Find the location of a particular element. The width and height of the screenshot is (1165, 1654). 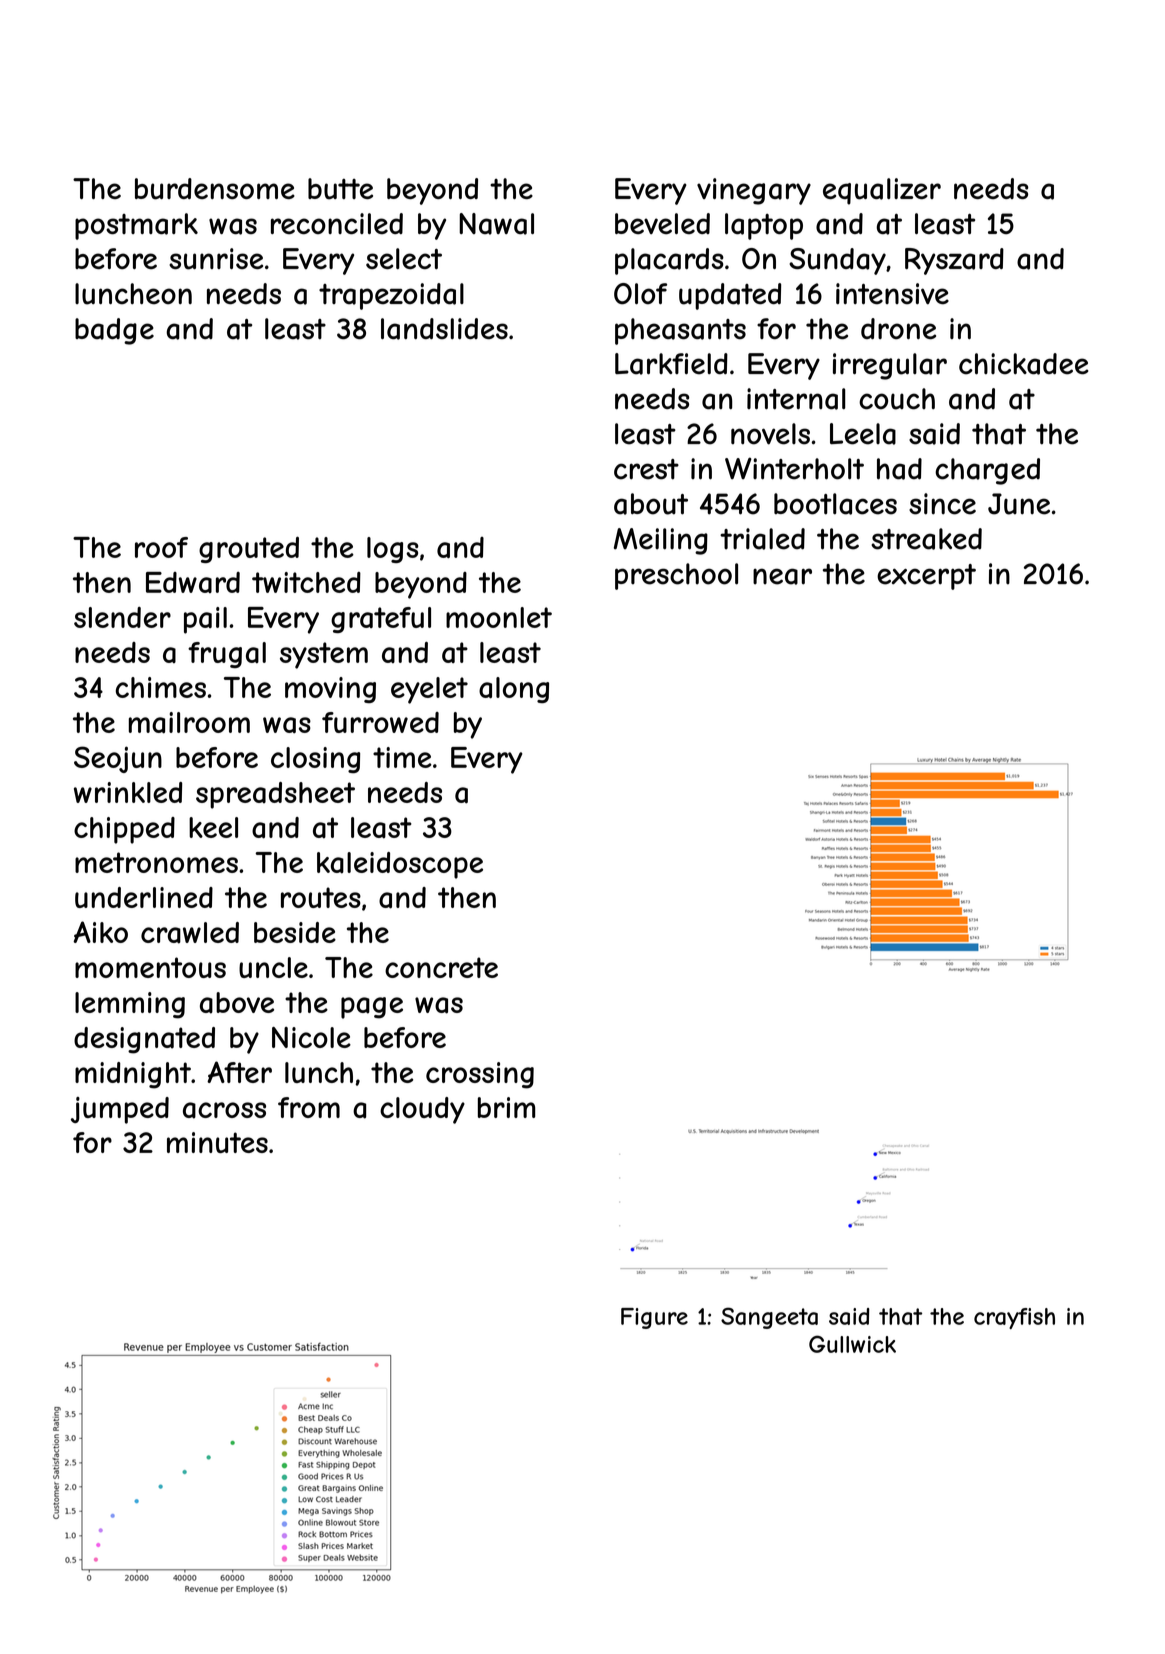

badge is located at coordinates (114, 331).
